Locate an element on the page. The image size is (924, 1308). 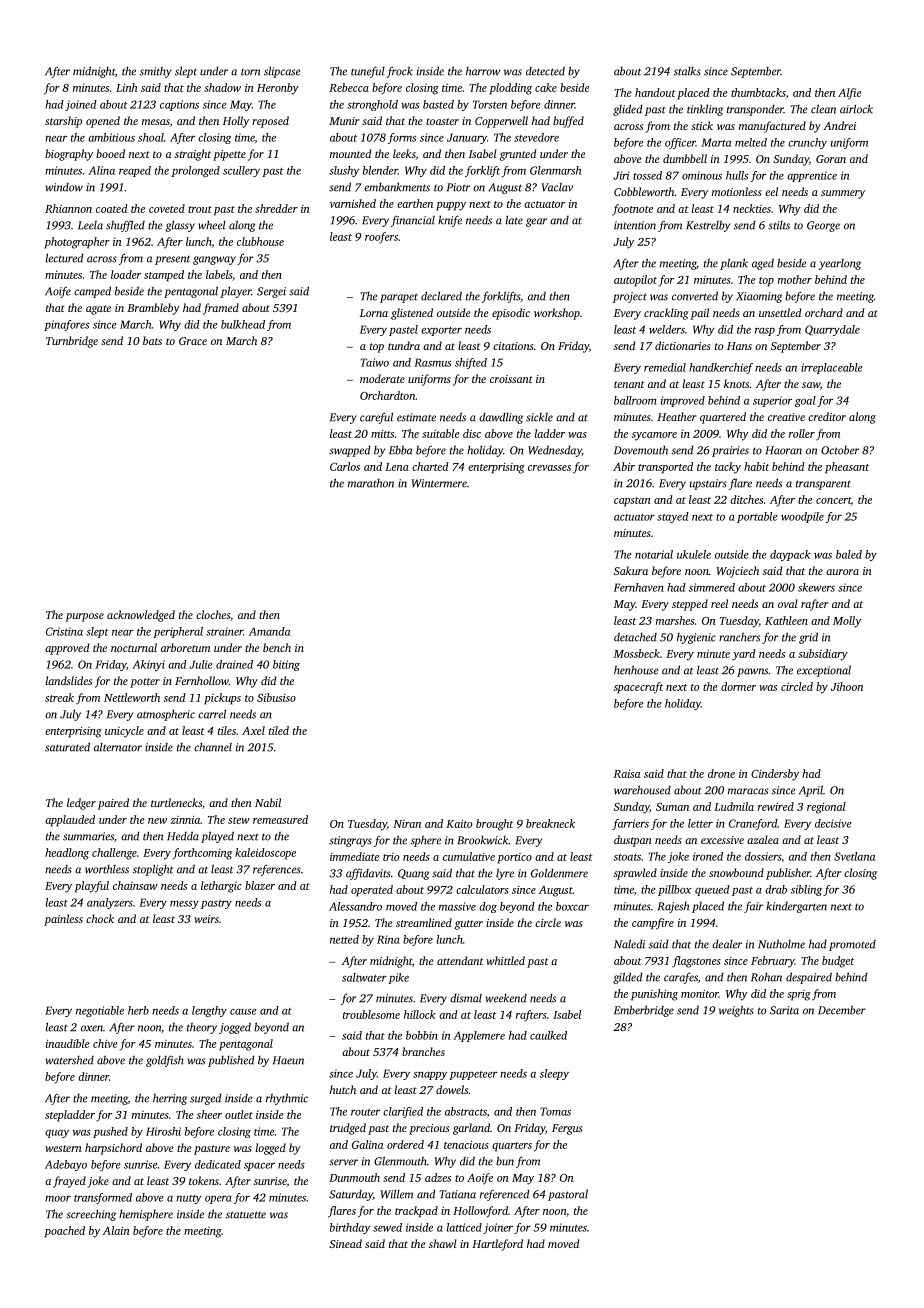
purpose is located at coordinates (84, 617).
